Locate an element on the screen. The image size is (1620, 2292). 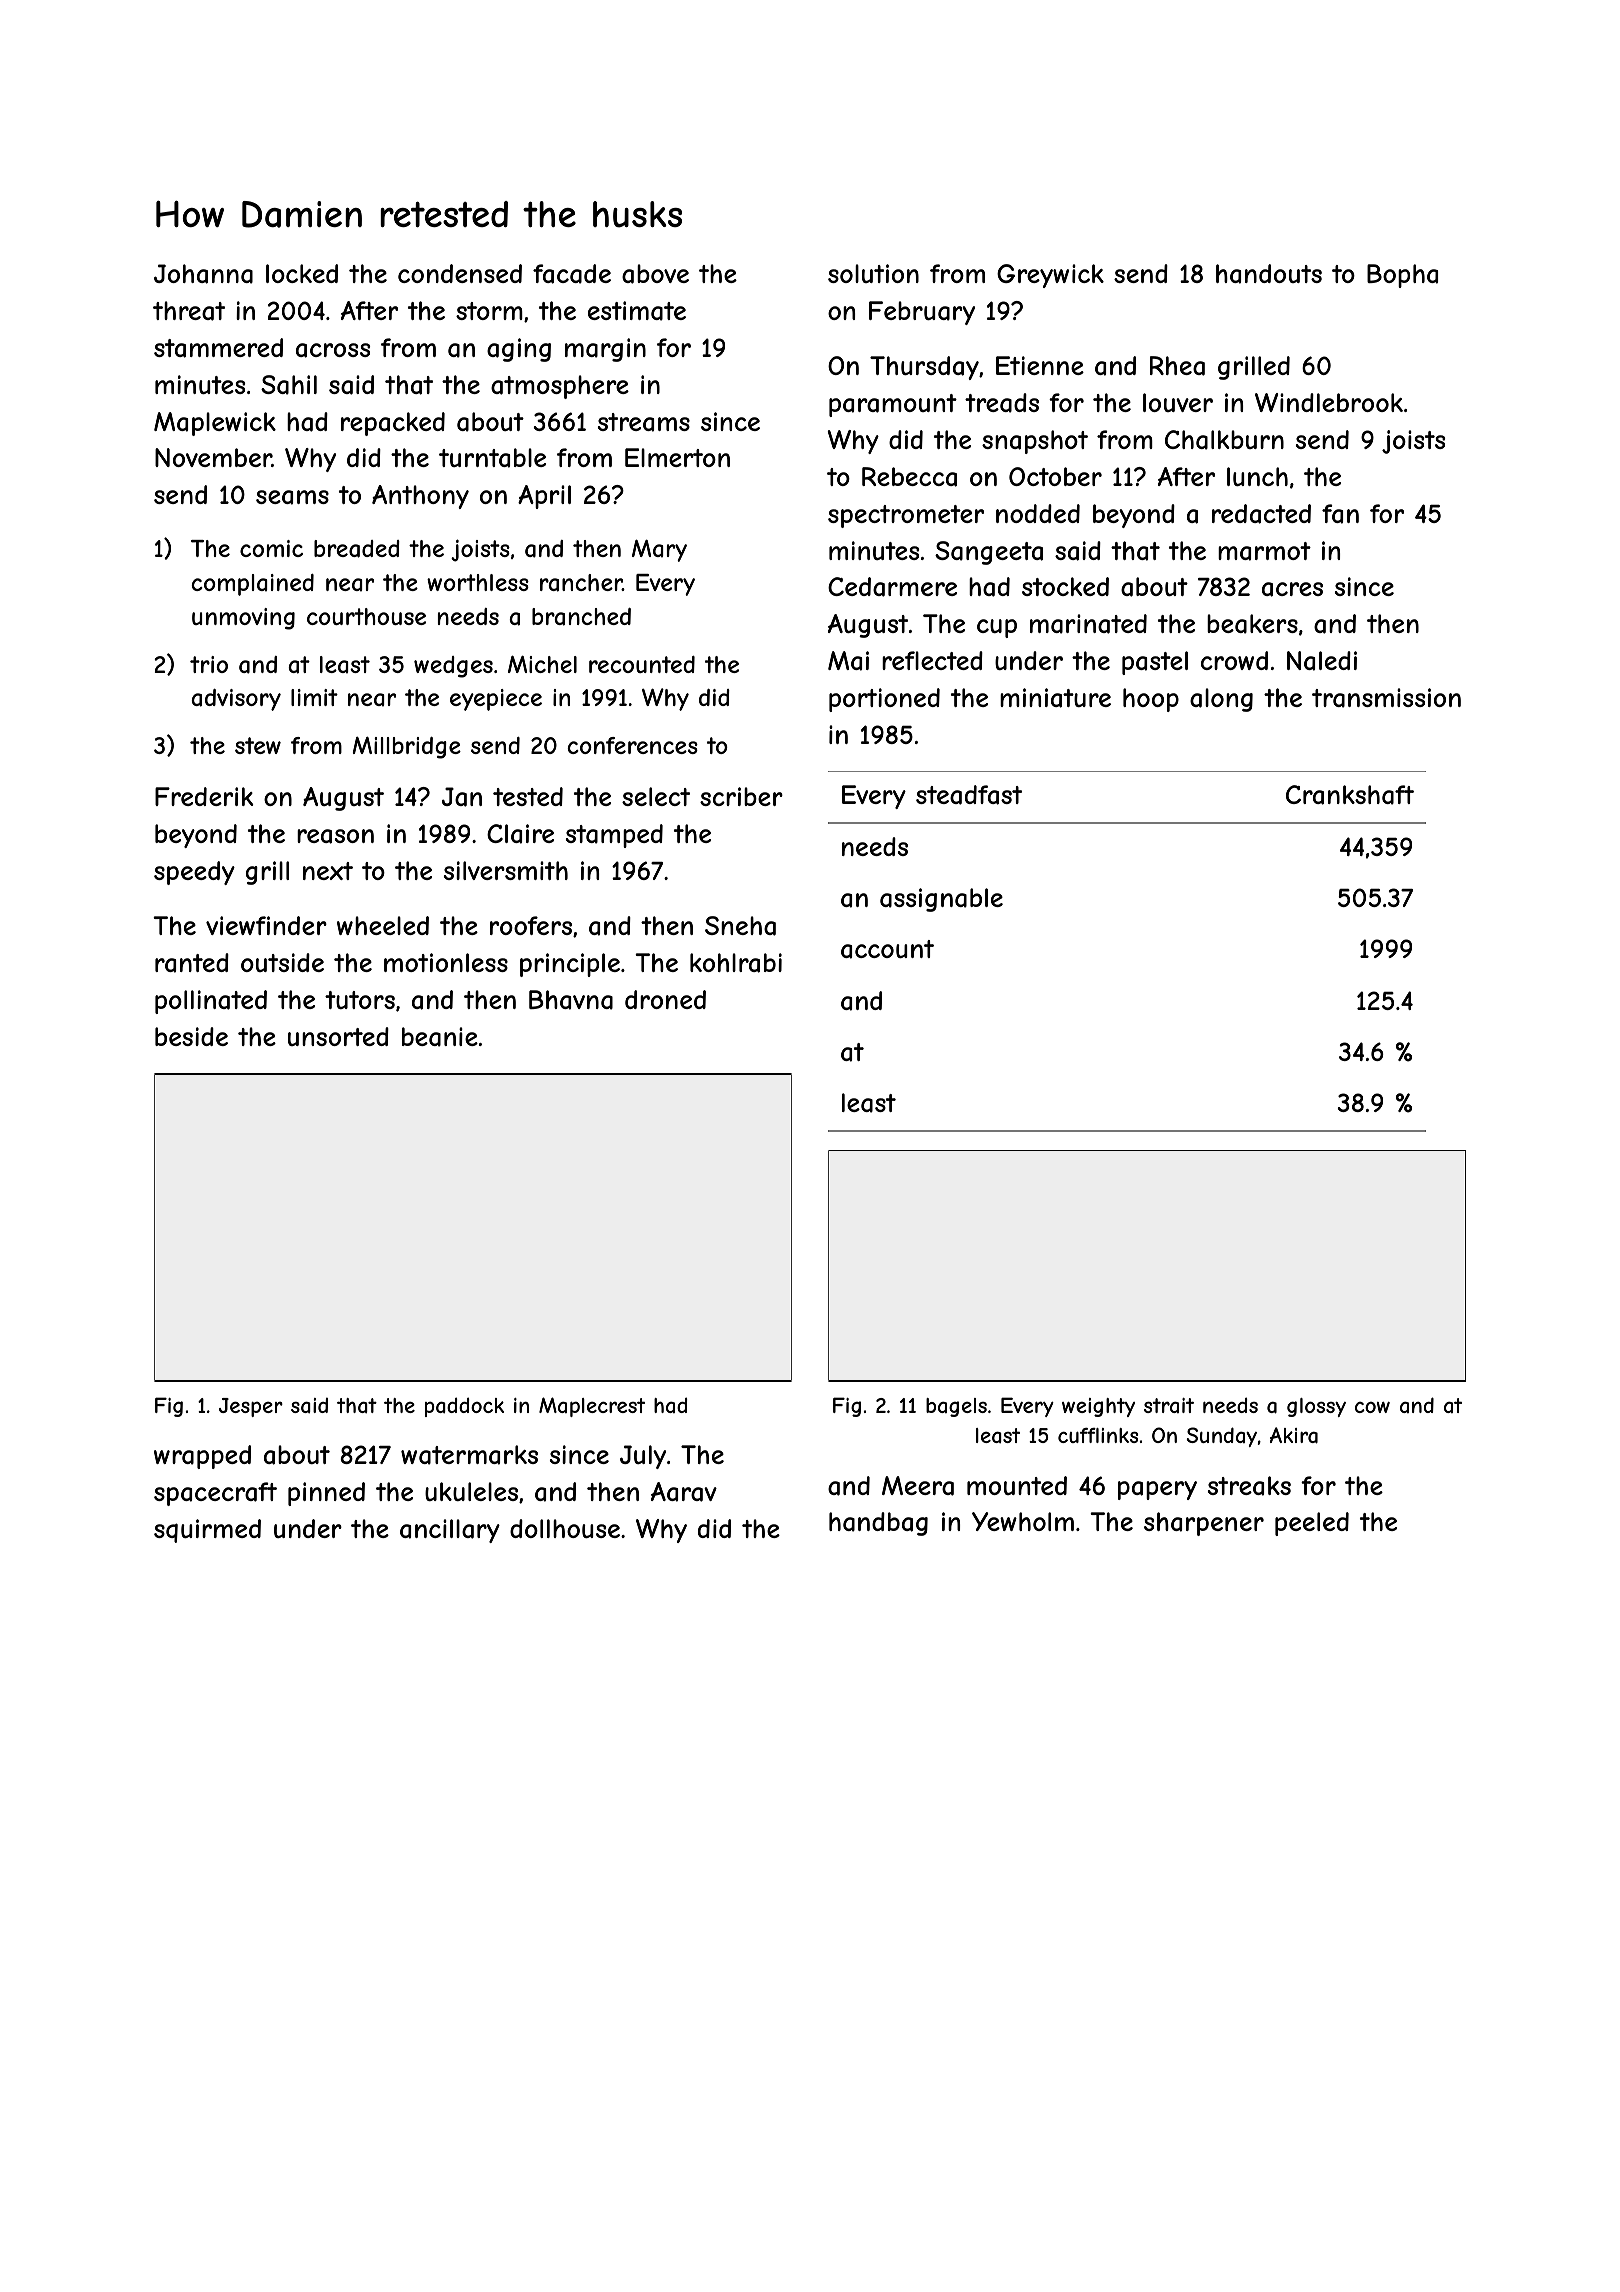
Windlebrook is located at coordinates (1329, 402).
